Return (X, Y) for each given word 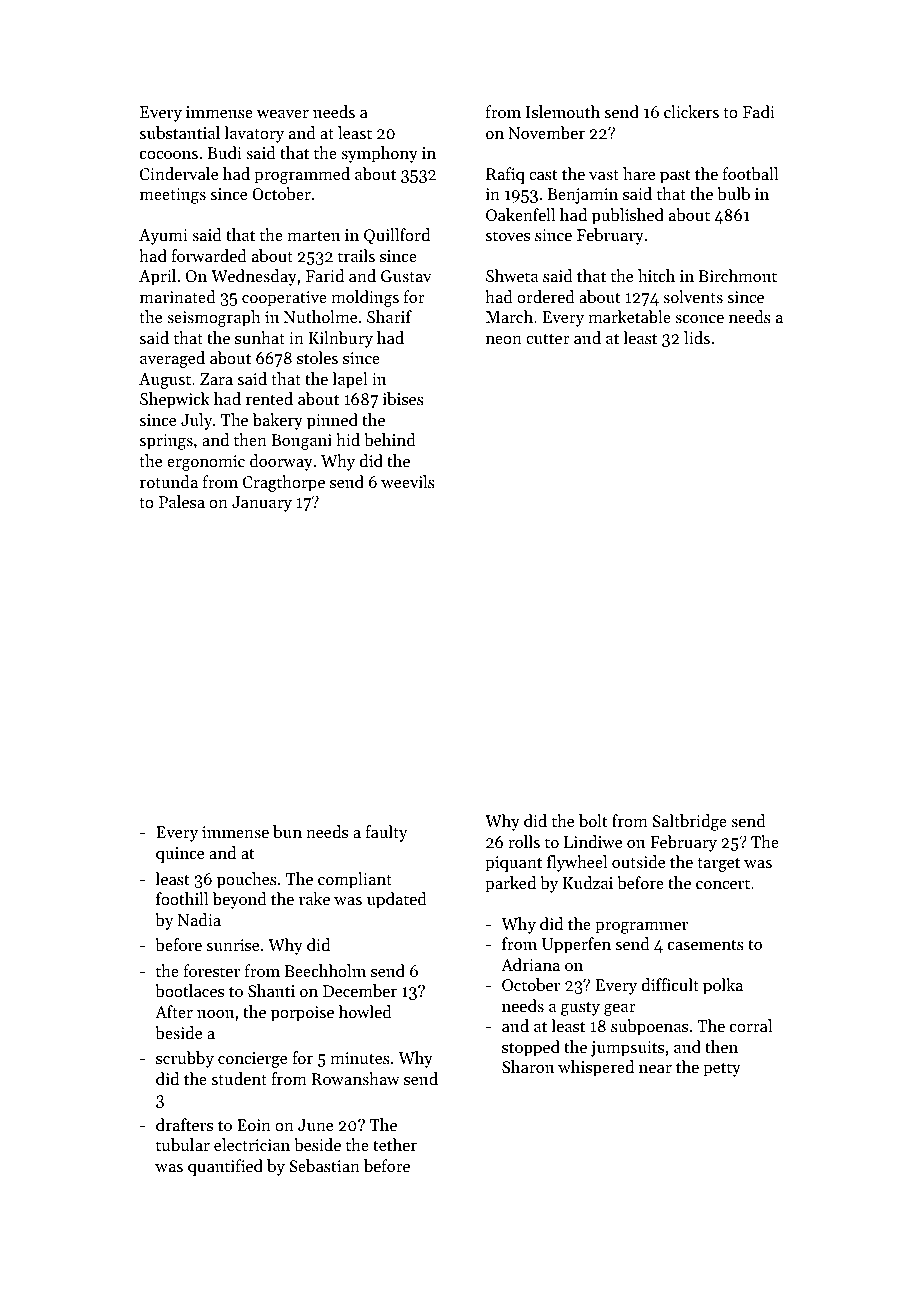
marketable (629, 316)
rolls (524, 841)
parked (510, 884)
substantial (180, 132)
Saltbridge (689, 822)
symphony (379, 154)
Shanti (271, 990)
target (718, 864)
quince (180, 855)
